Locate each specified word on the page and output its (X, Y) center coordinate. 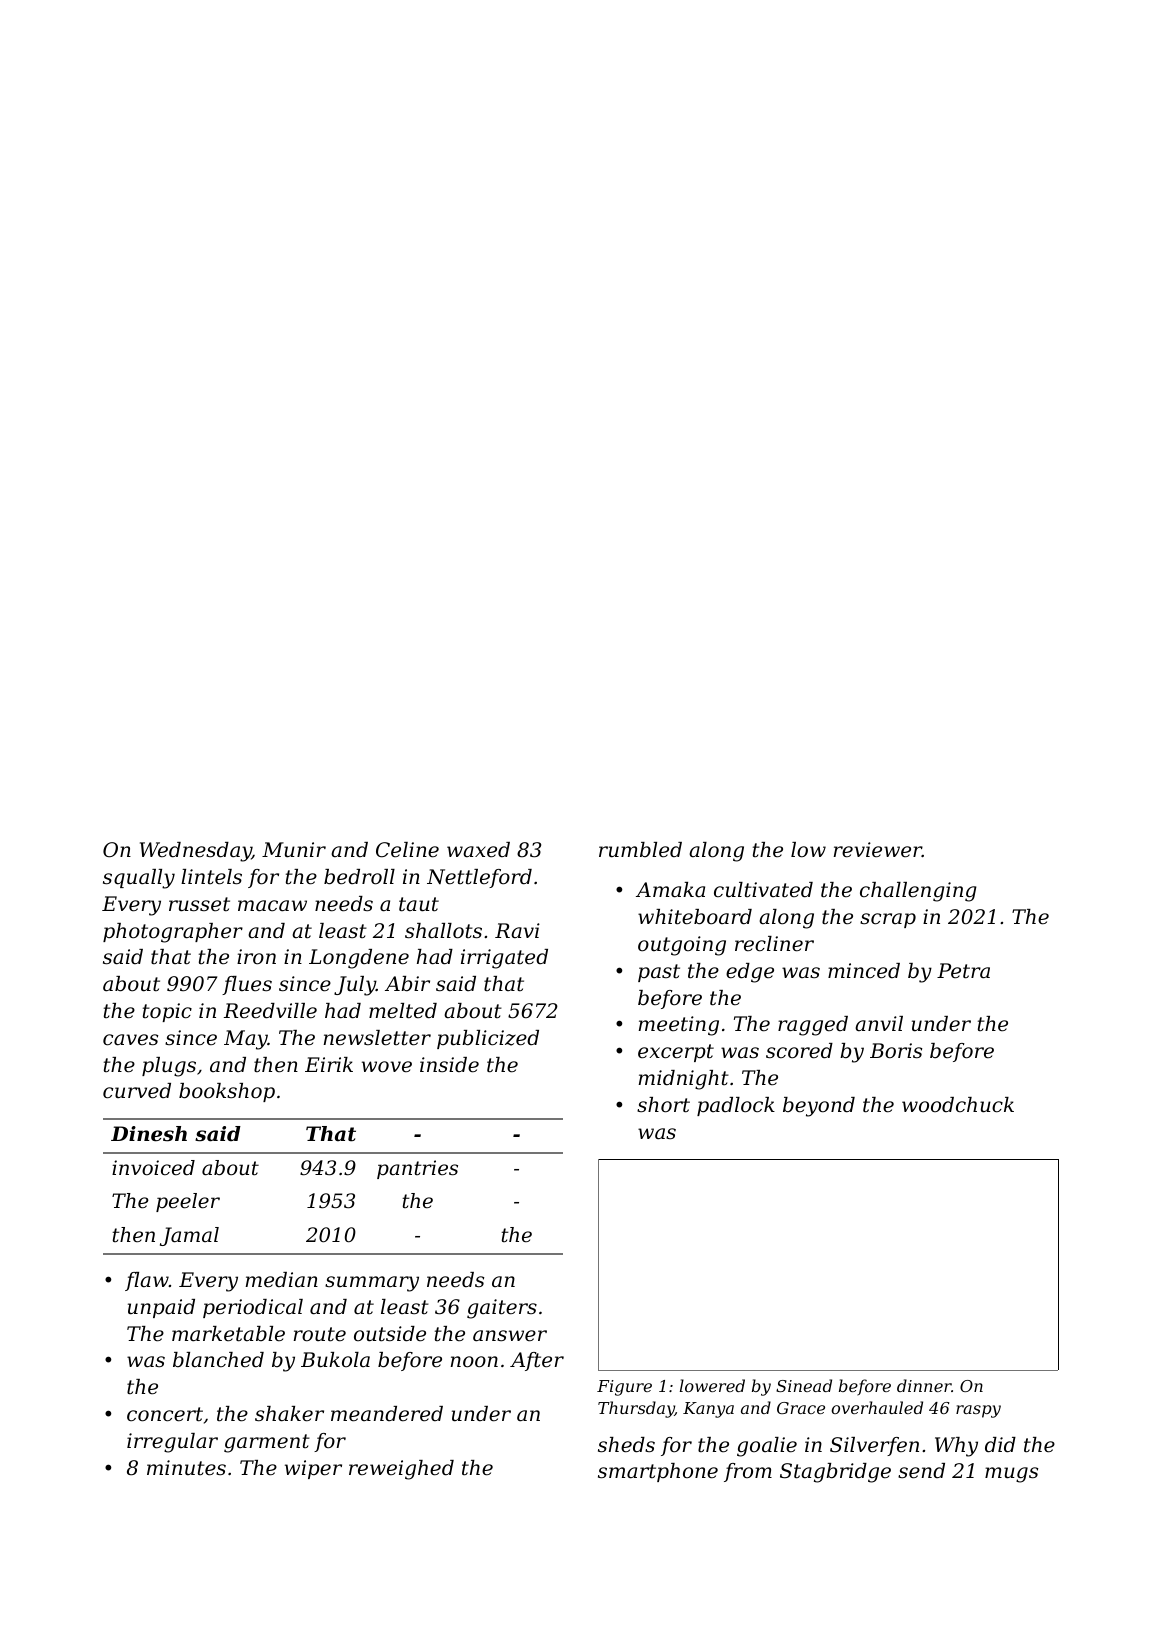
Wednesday (196, 852)
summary (372, 1284)
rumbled (640, 850)
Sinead (804, 1385)
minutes (186, 1468)
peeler (188, 1202)
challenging (918, 892)
